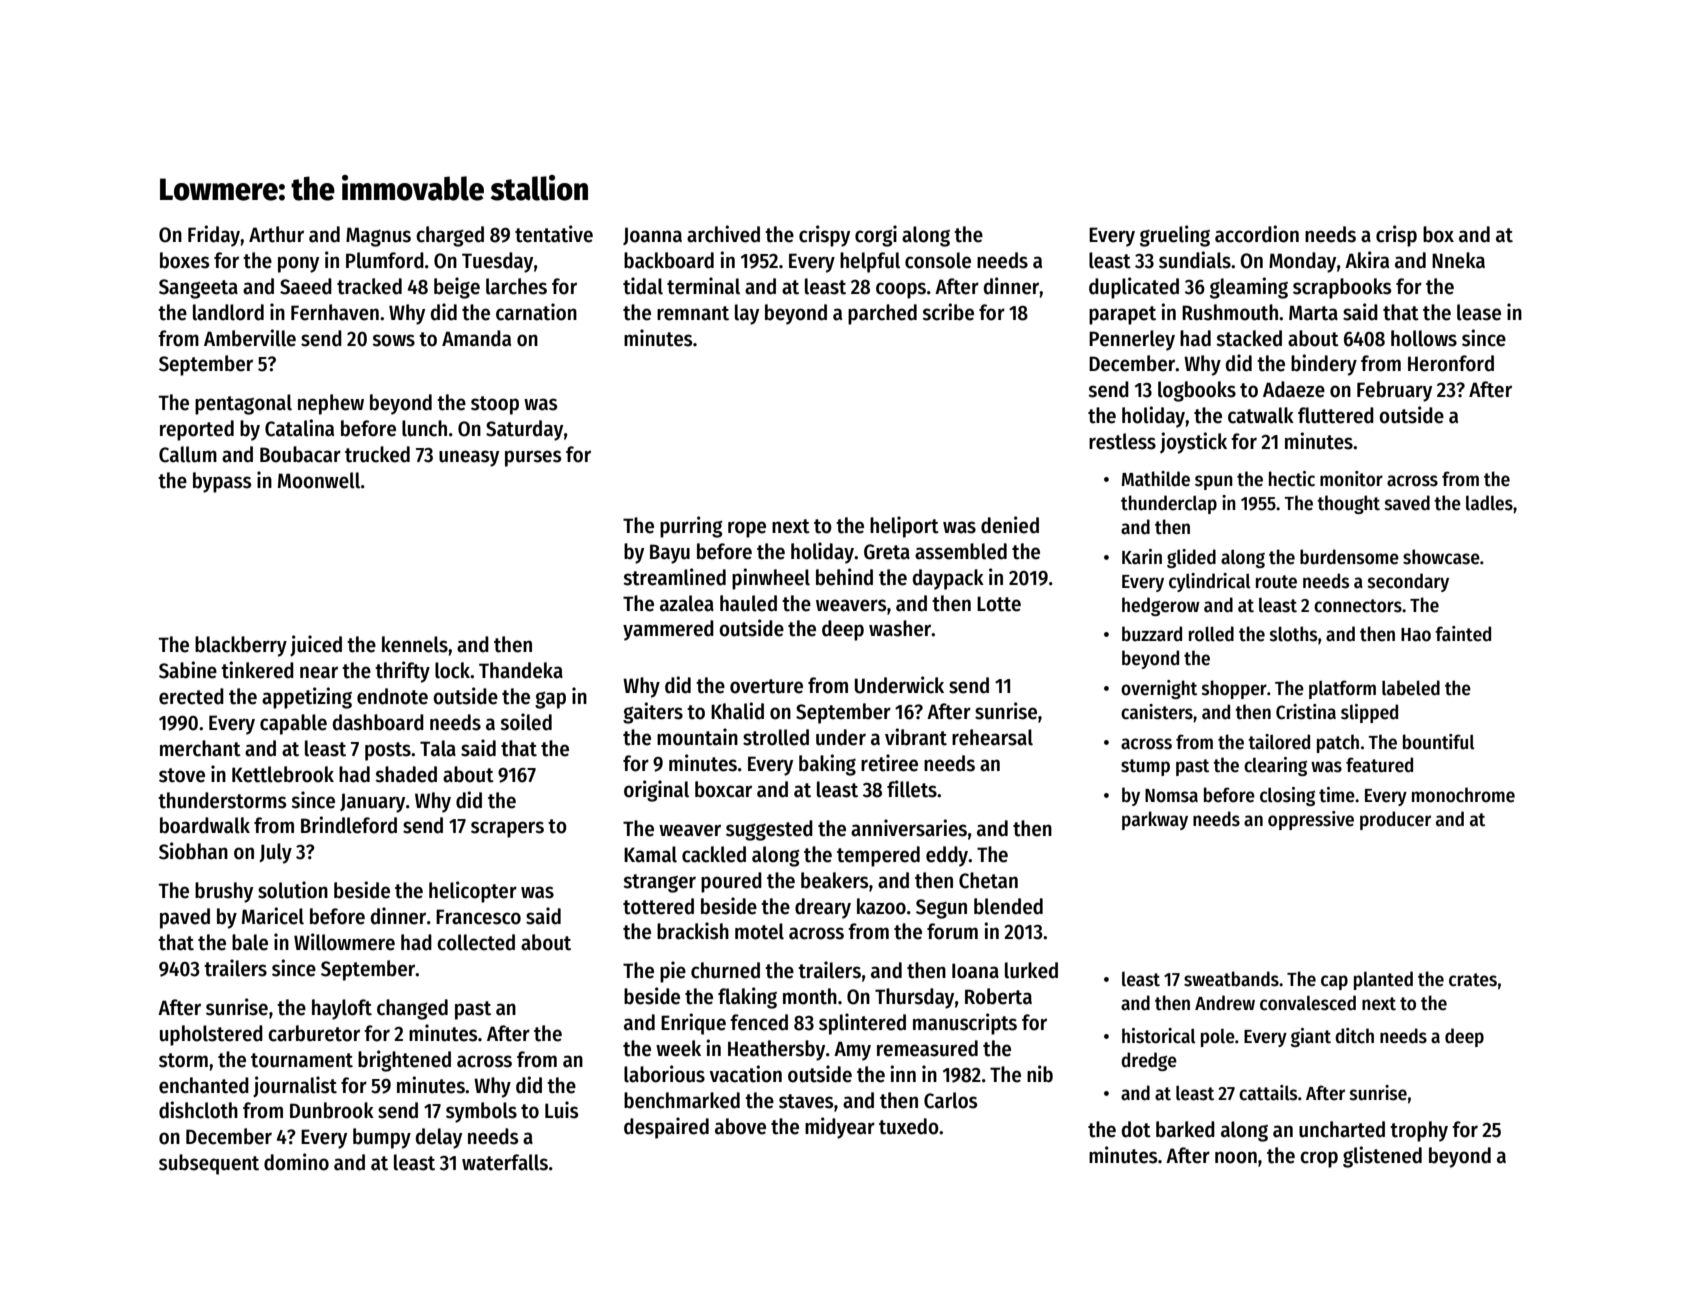 This document has height=1301, width=1683. What do you see at coordinates (296, 1162) in the document?
I see `domino` at bounding box center [296, 1162].
